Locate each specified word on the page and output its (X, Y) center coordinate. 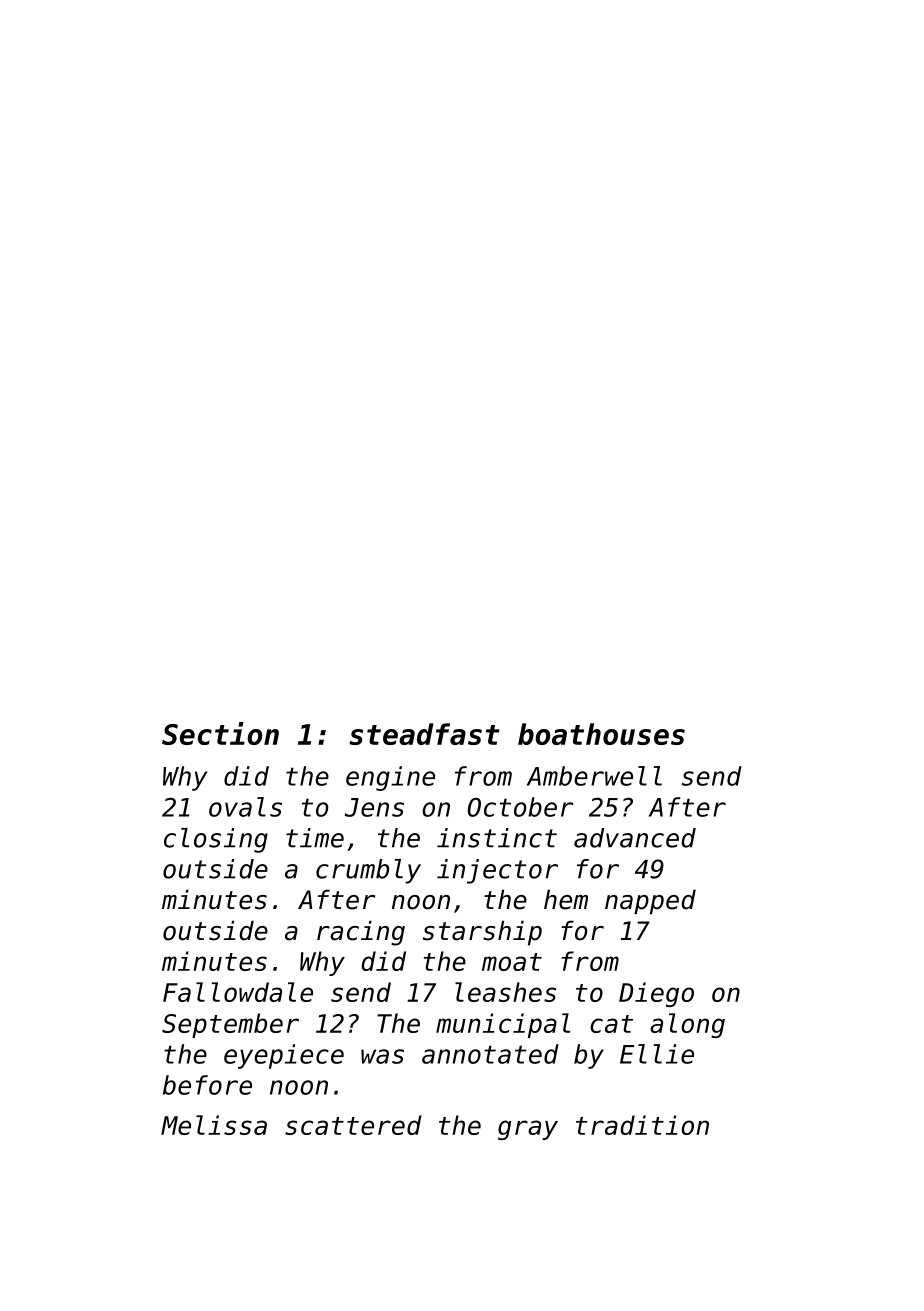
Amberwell (594, 776)
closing (216, 840)
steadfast (424, 734)
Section (220, 733)
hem (566, 899)
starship (482, 933)
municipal (503, 1025)
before (207, 1085)
